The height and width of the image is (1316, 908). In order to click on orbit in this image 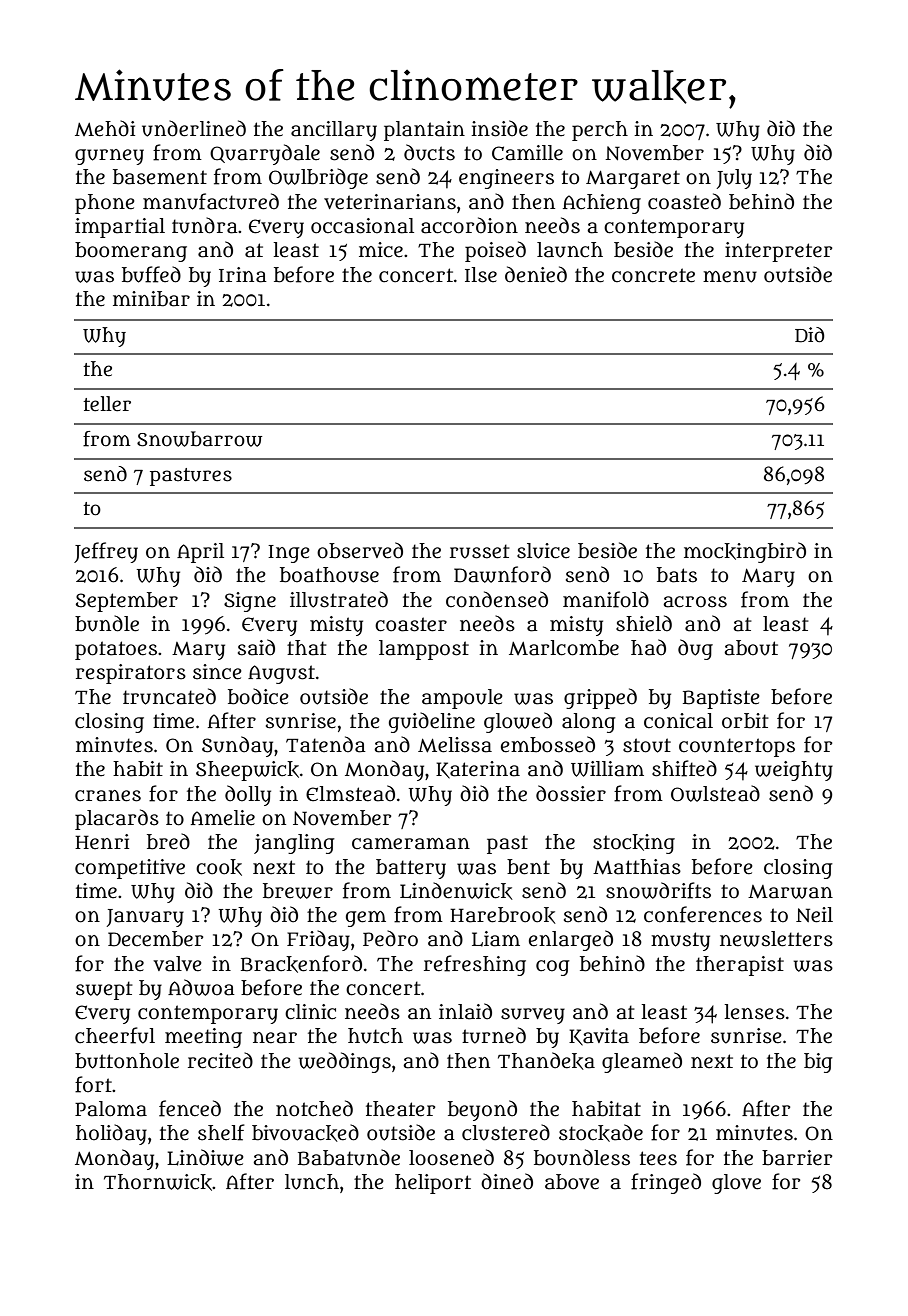, I will do `click(745, 721)`.
